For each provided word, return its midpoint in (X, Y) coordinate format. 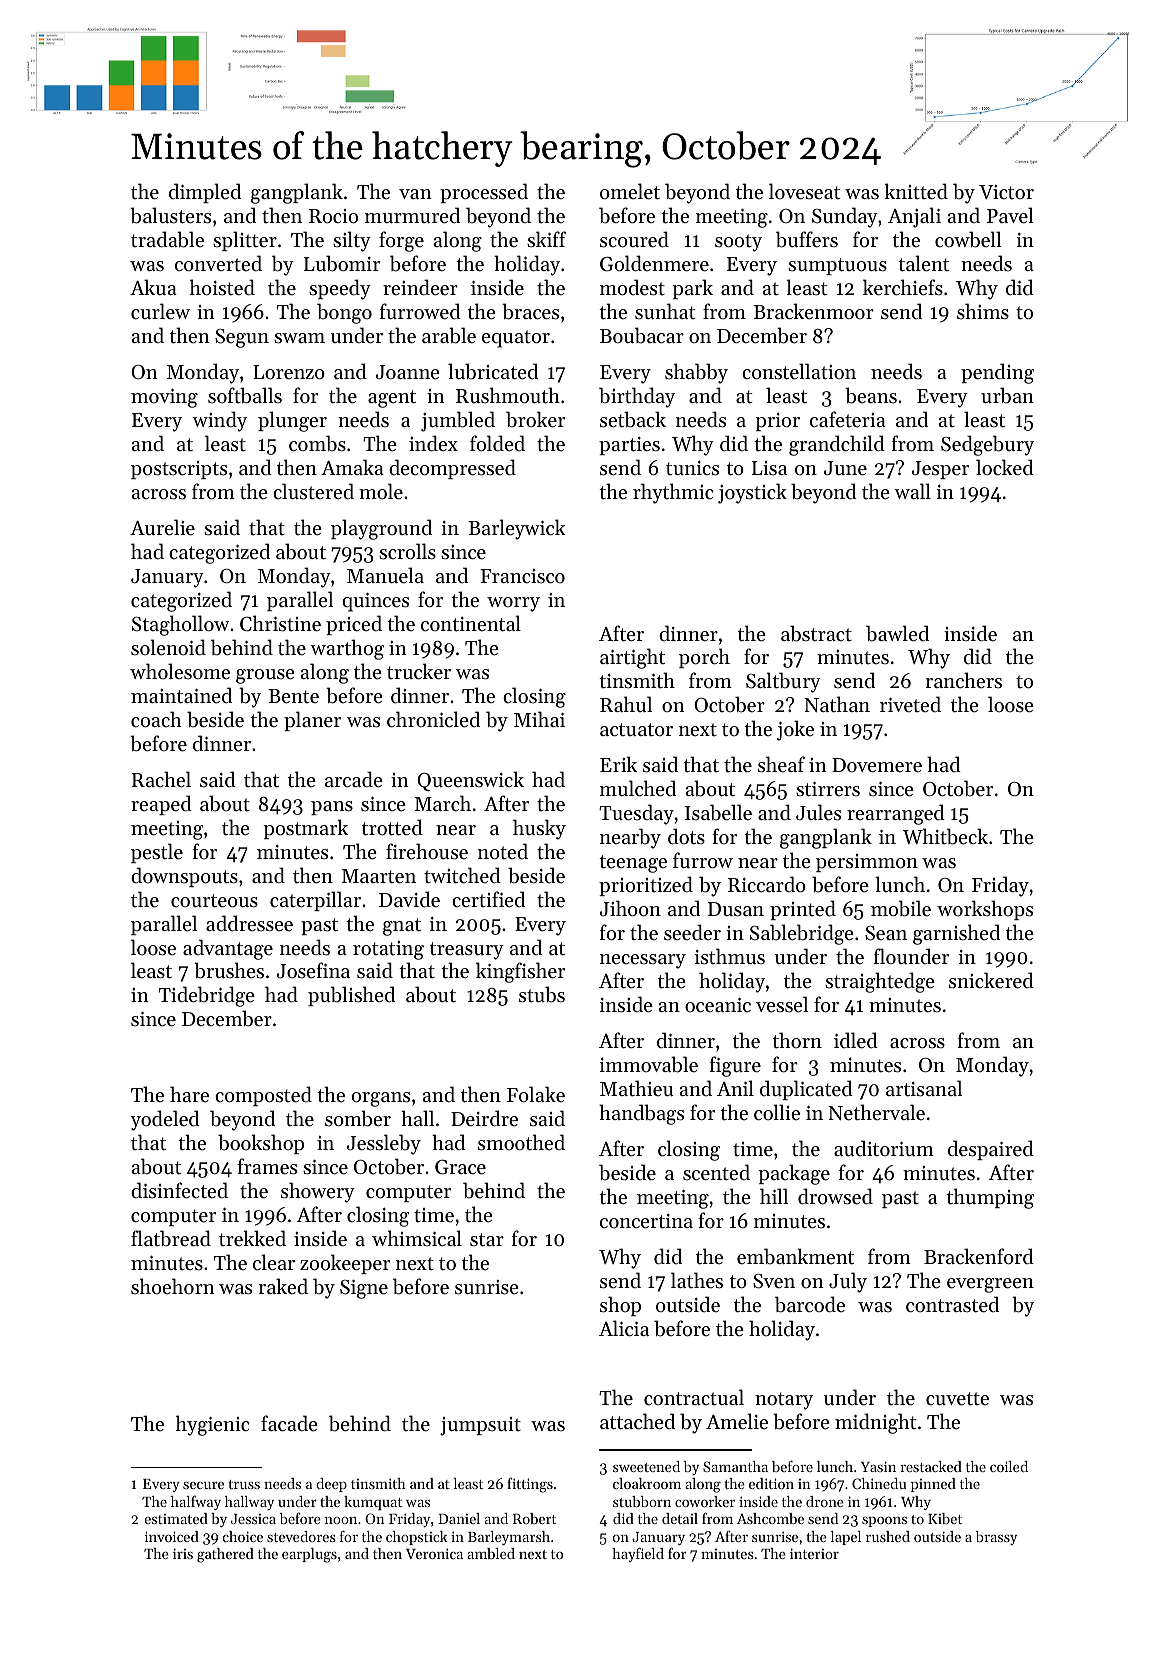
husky (539, 829)
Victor (1006, 192)
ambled (491, 1553)
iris (183, 1553)
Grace (460, 1167)
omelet (630, 191)
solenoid (168, 647)
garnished (956, 934)
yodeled (165, 1120)
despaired (991, 1150)
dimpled (205, 193)
